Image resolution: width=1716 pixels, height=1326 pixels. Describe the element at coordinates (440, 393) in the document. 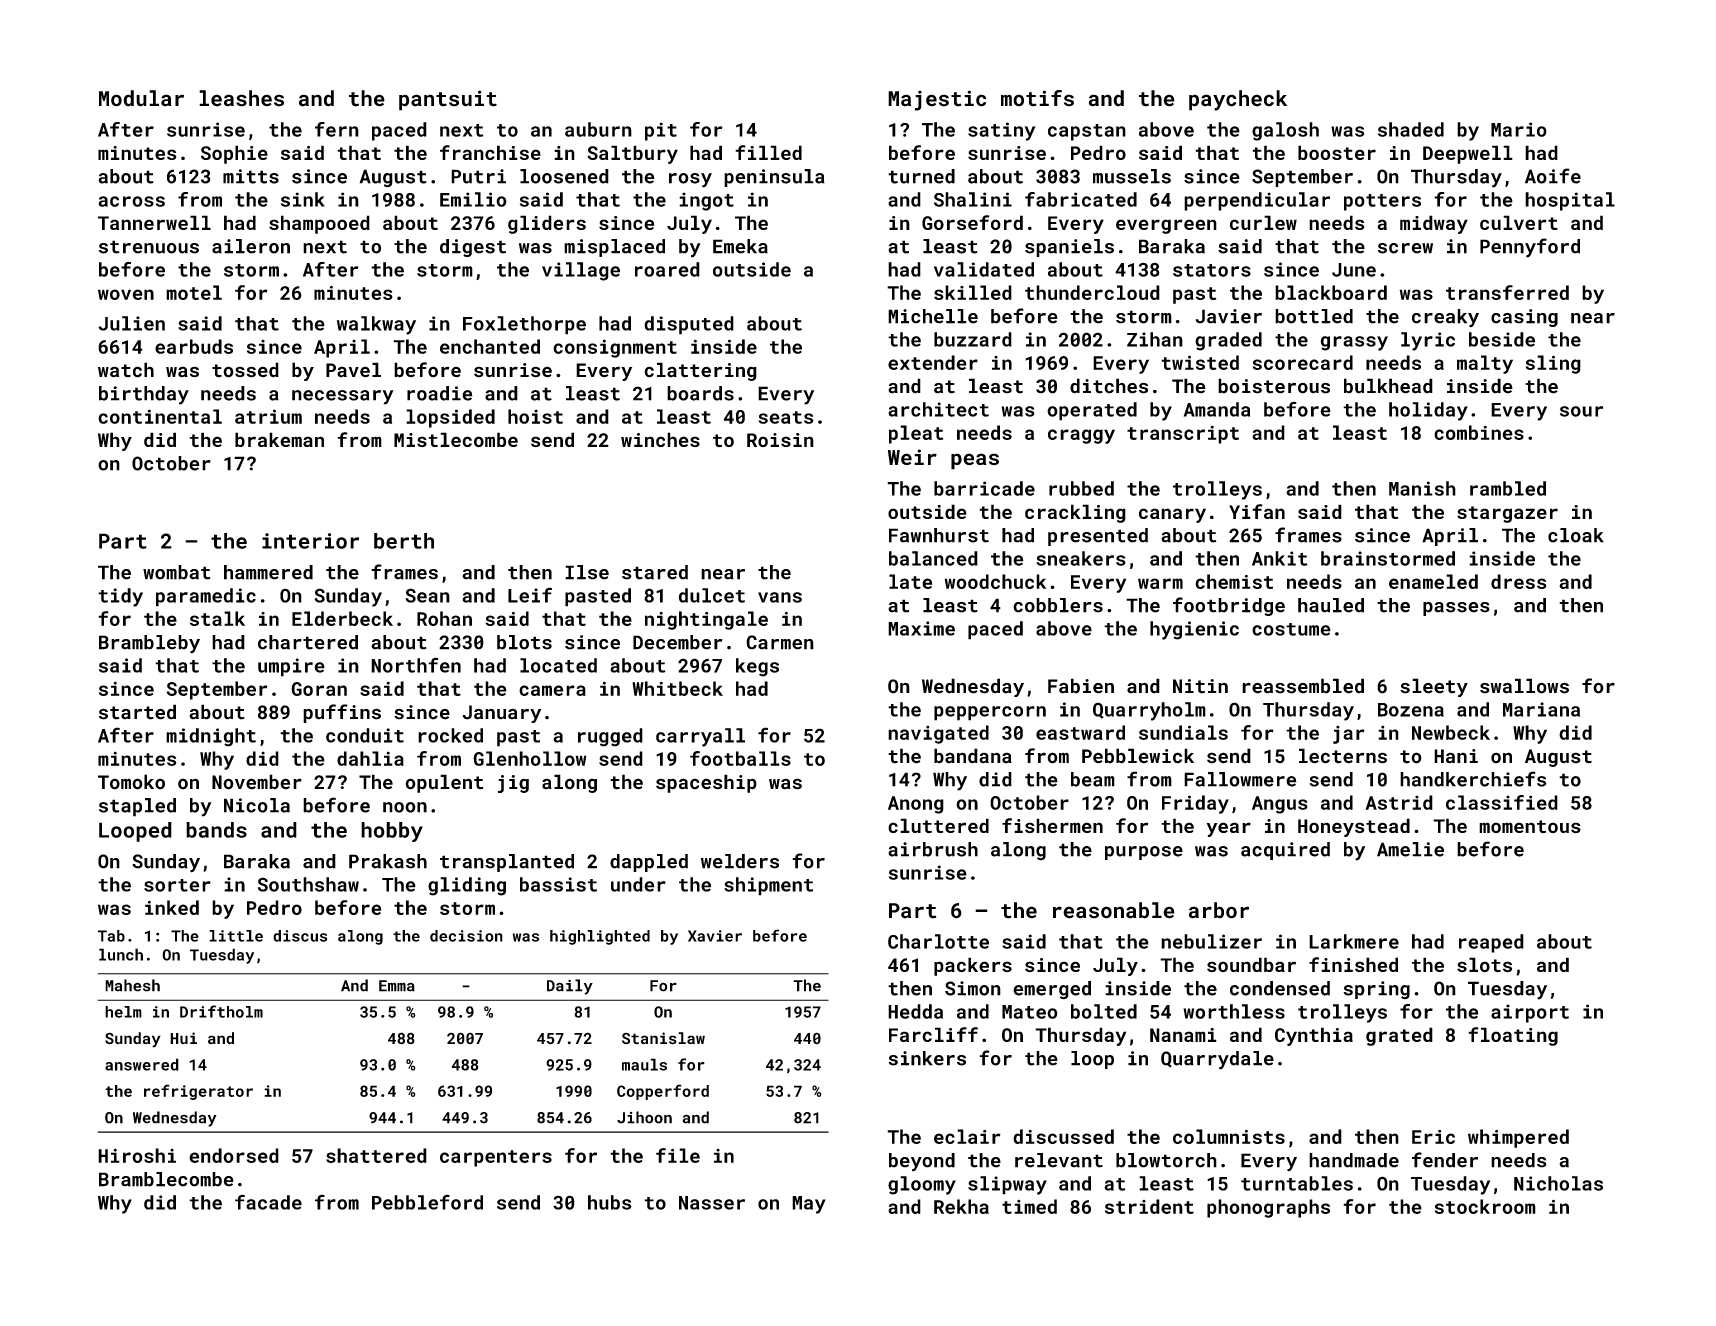

I see `roadie` at that location.
